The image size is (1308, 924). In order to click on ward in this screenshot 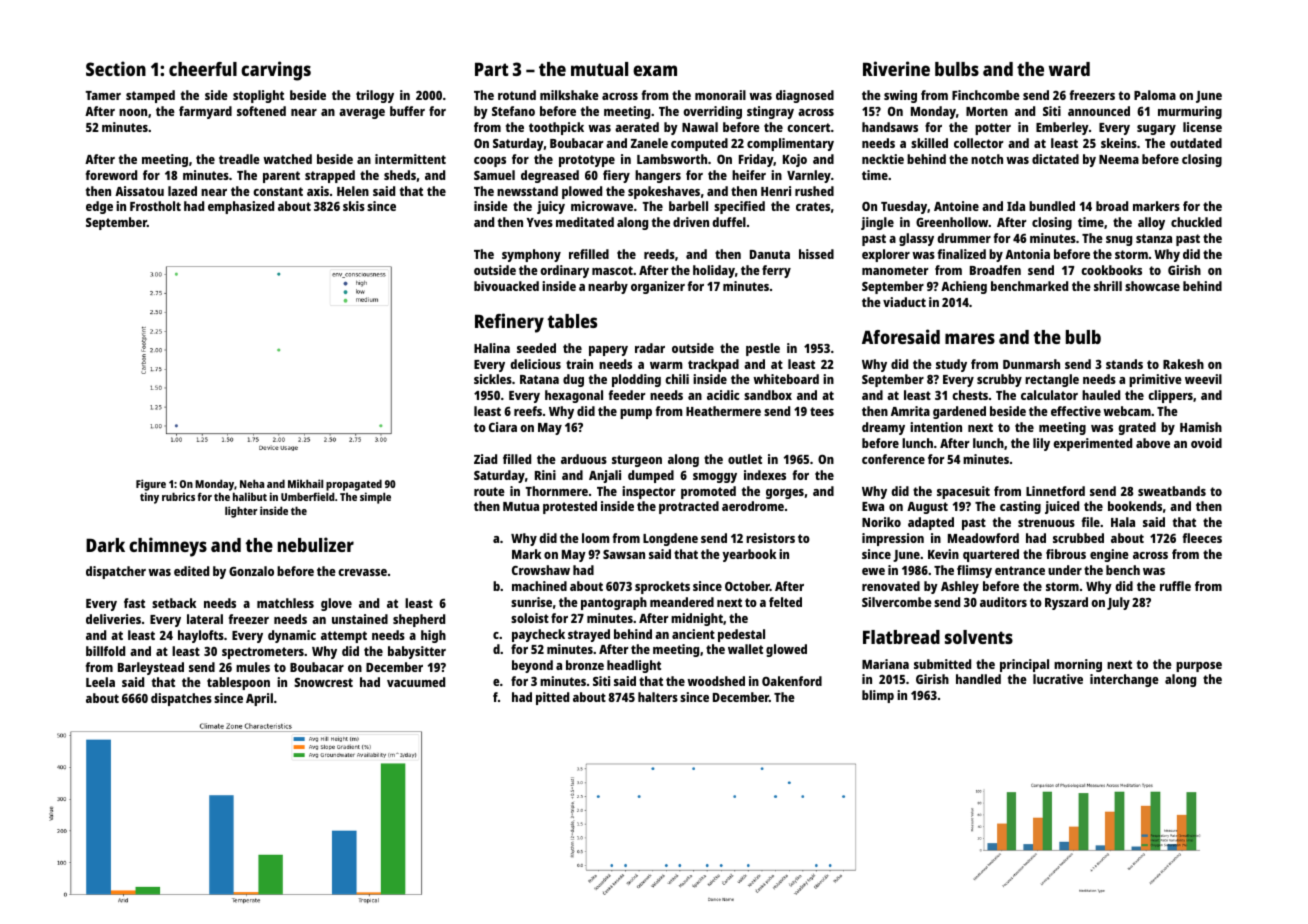, I will do `click(1069, 69)`.
